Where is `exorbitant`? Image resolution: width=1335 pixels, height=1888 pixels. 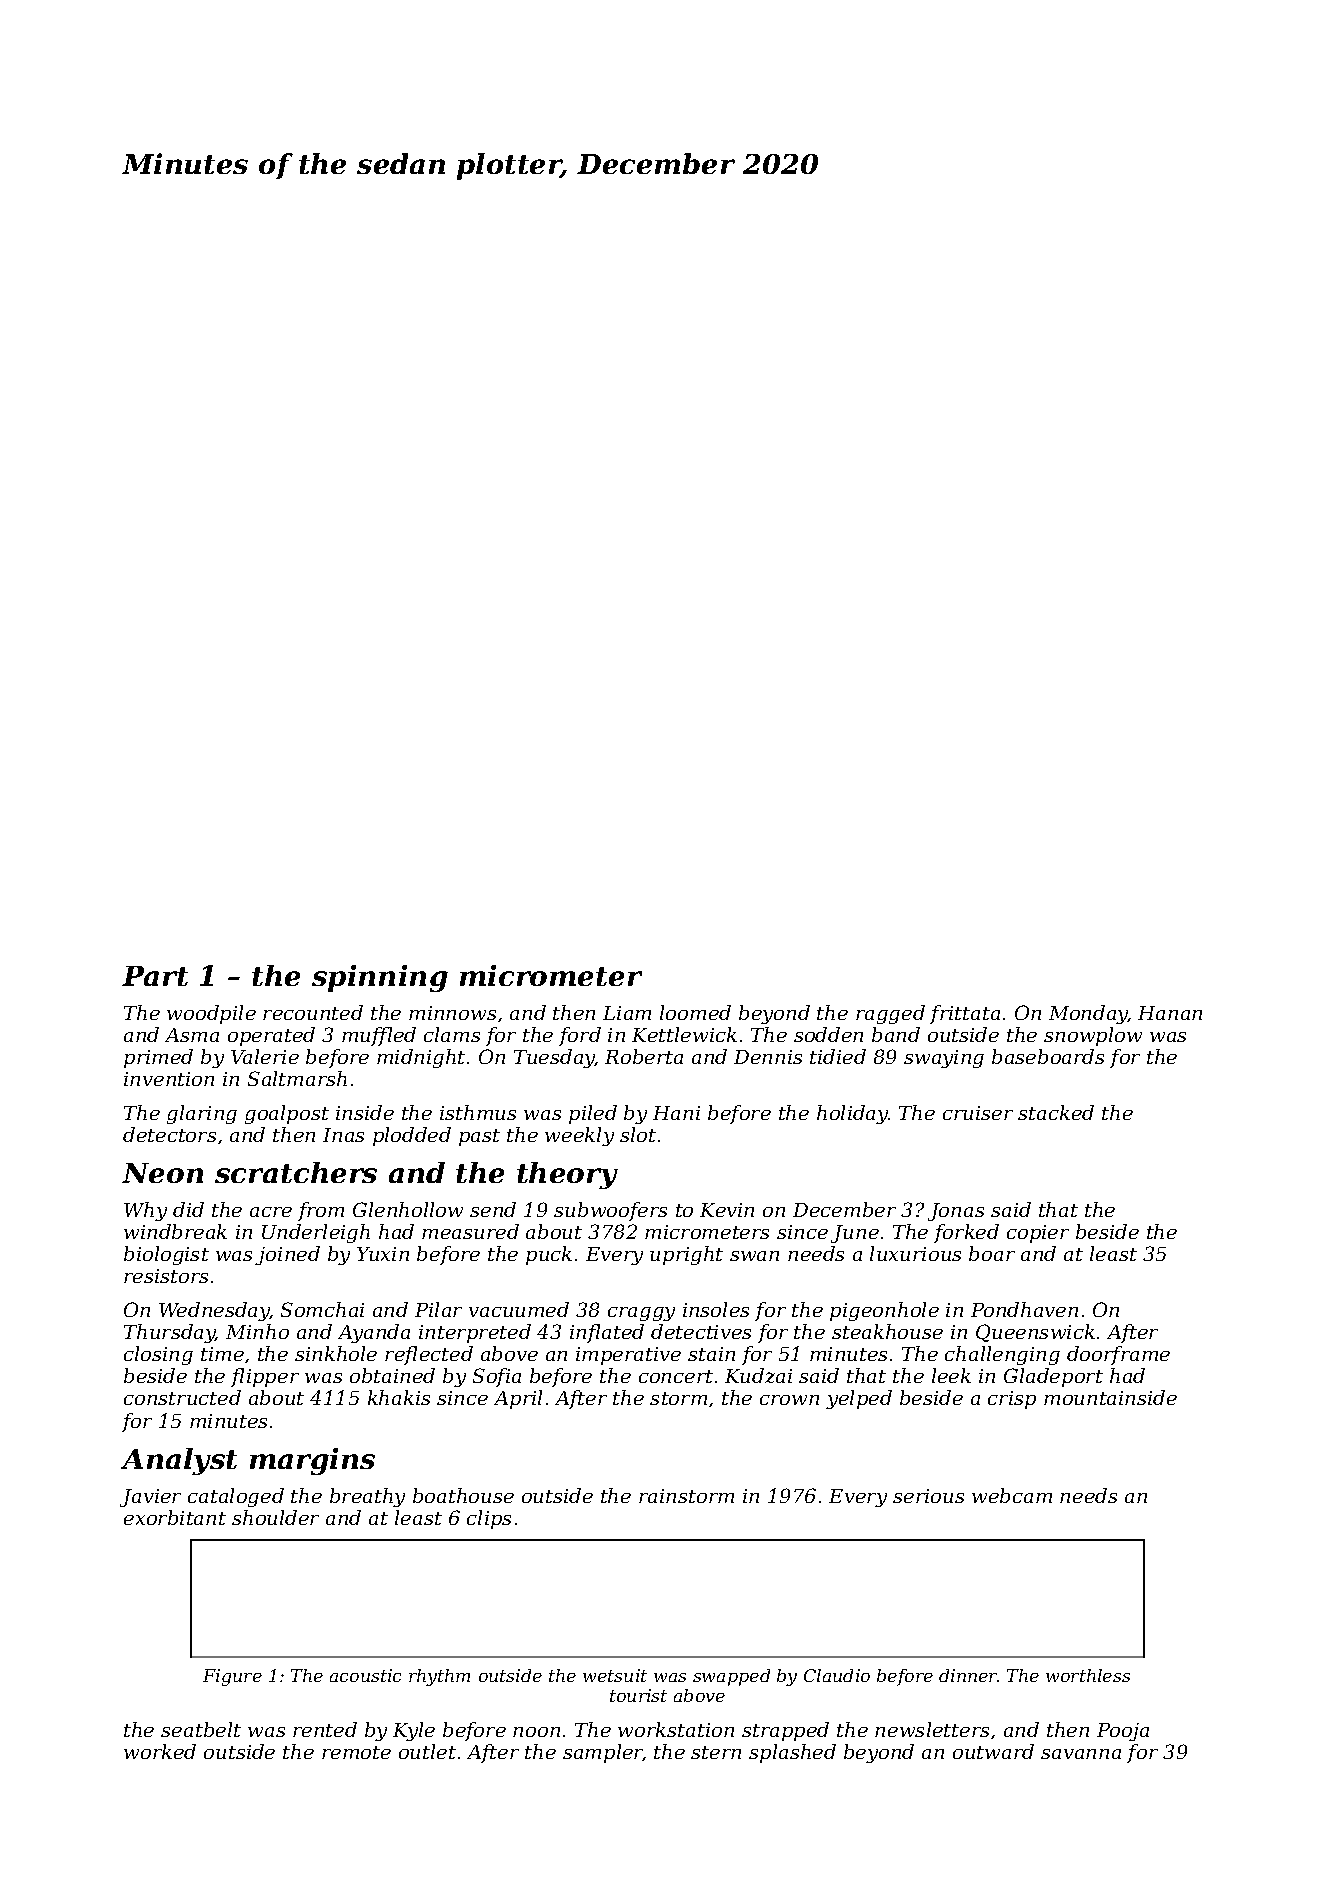 exorbitant is located at coordinates (175, 1517).
